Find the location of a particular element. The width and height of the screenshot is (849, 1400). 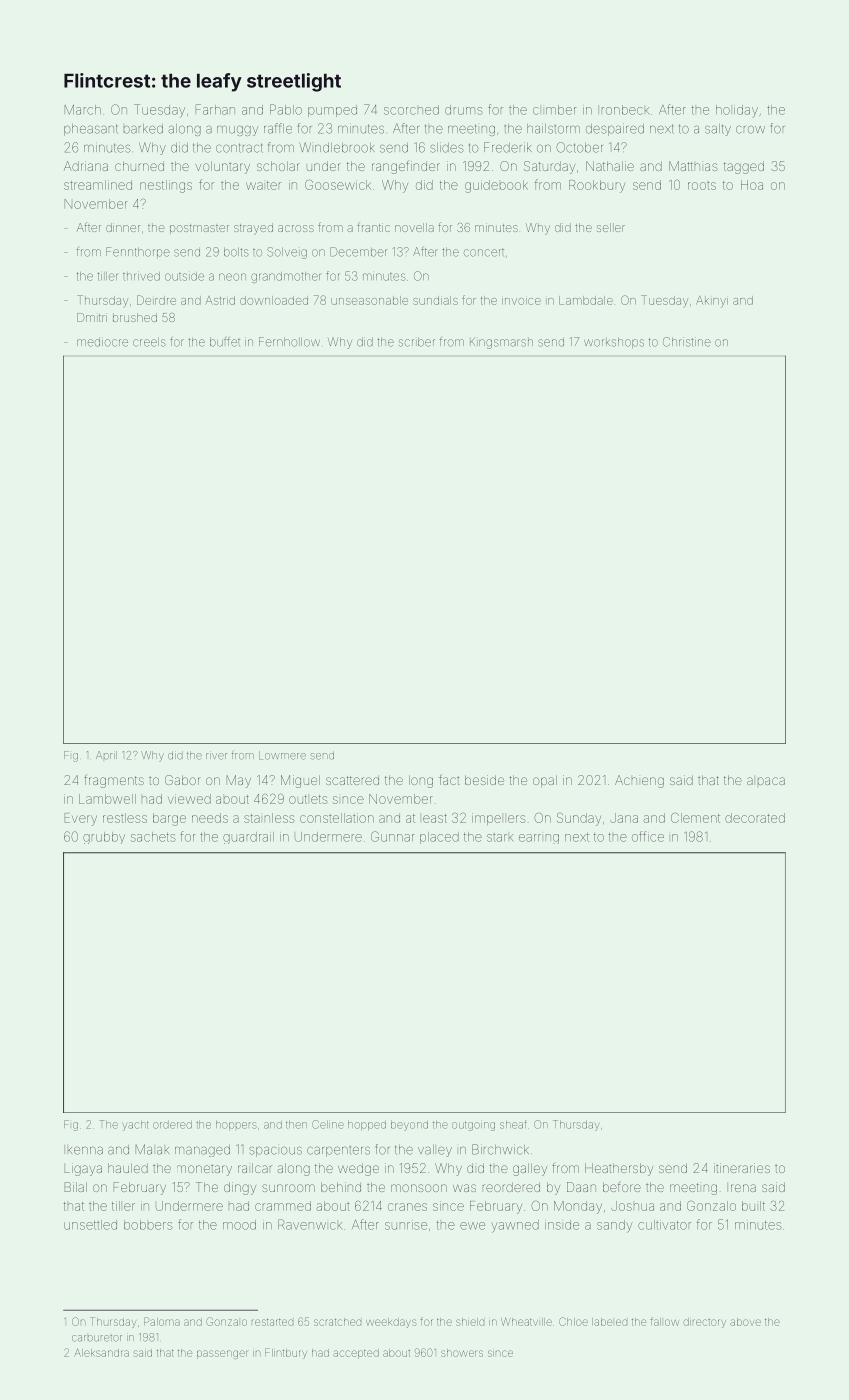

showers is located at coordinates (462, 1353).
